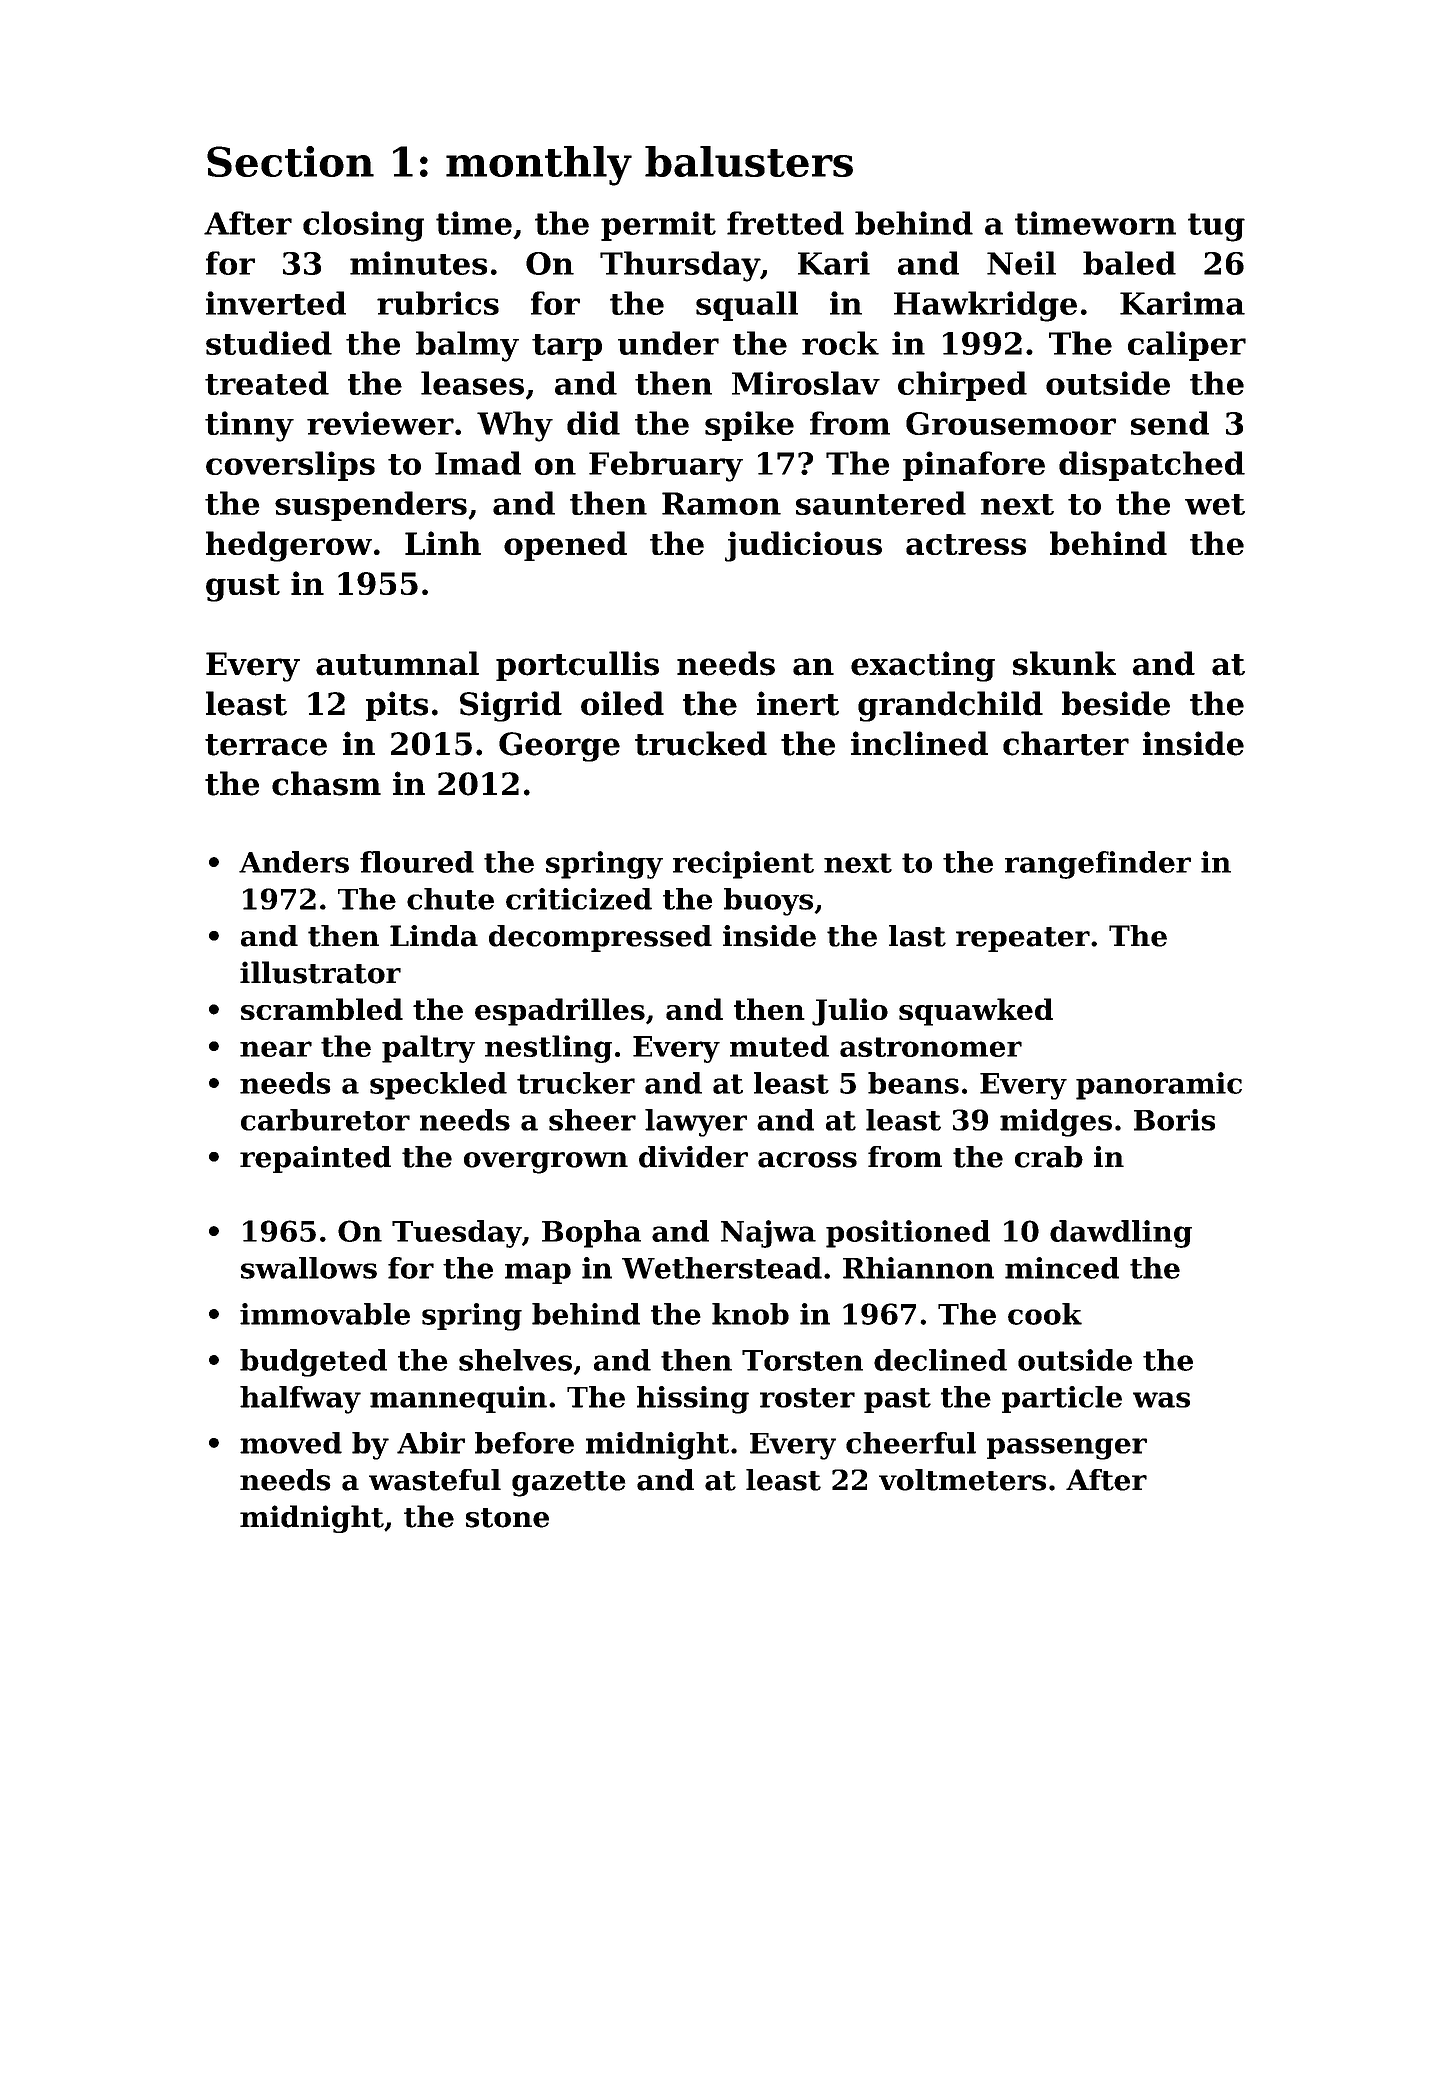  I want to click on Section, so click(290, 161).
